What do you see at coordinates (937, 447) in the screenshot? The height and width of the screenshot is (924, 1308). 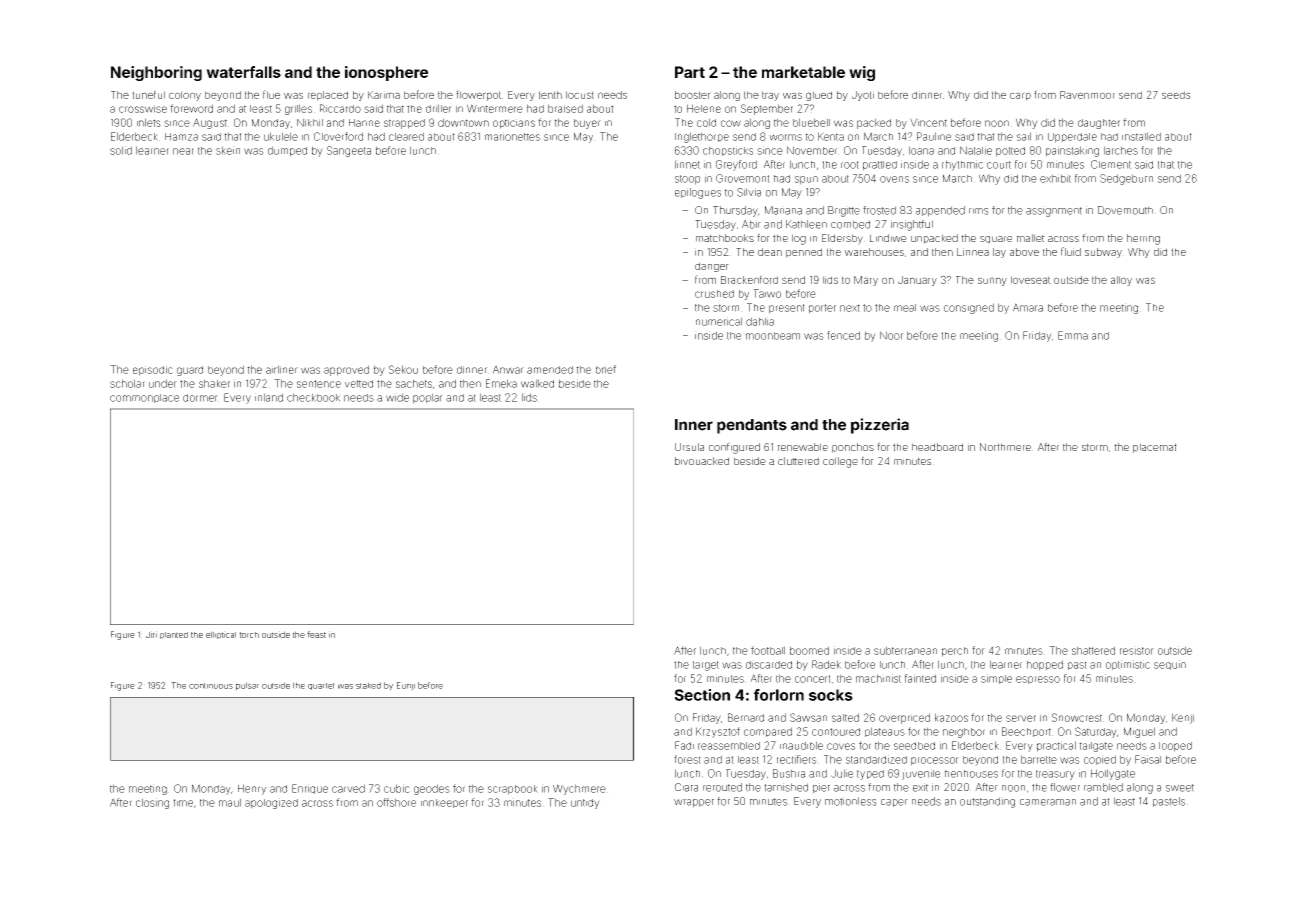 I see `headboard` at bounding box center [937, 447].
